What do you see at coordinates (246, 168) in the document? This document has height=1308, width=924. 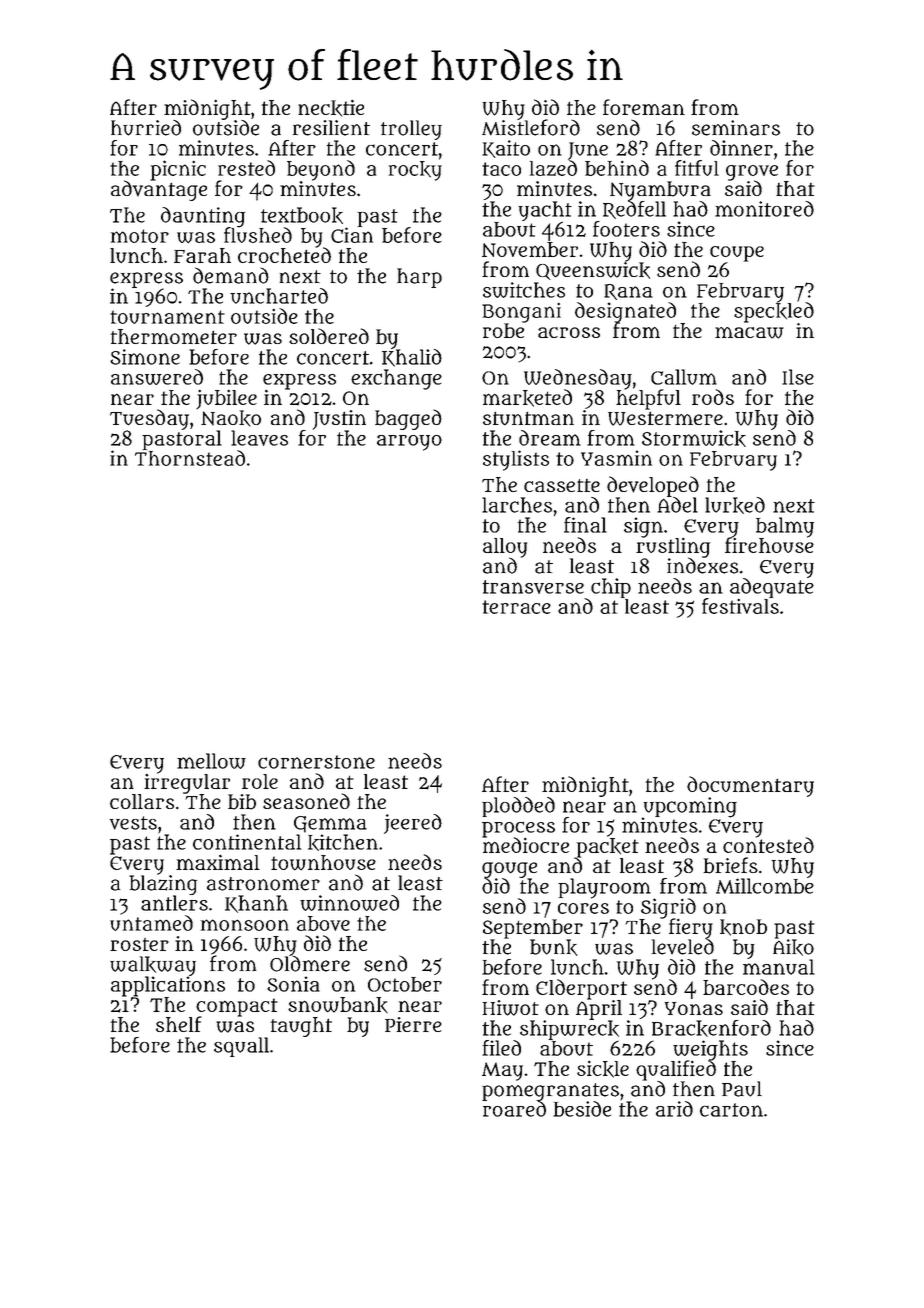 I see `rested` at bounding box center [246, 168].
